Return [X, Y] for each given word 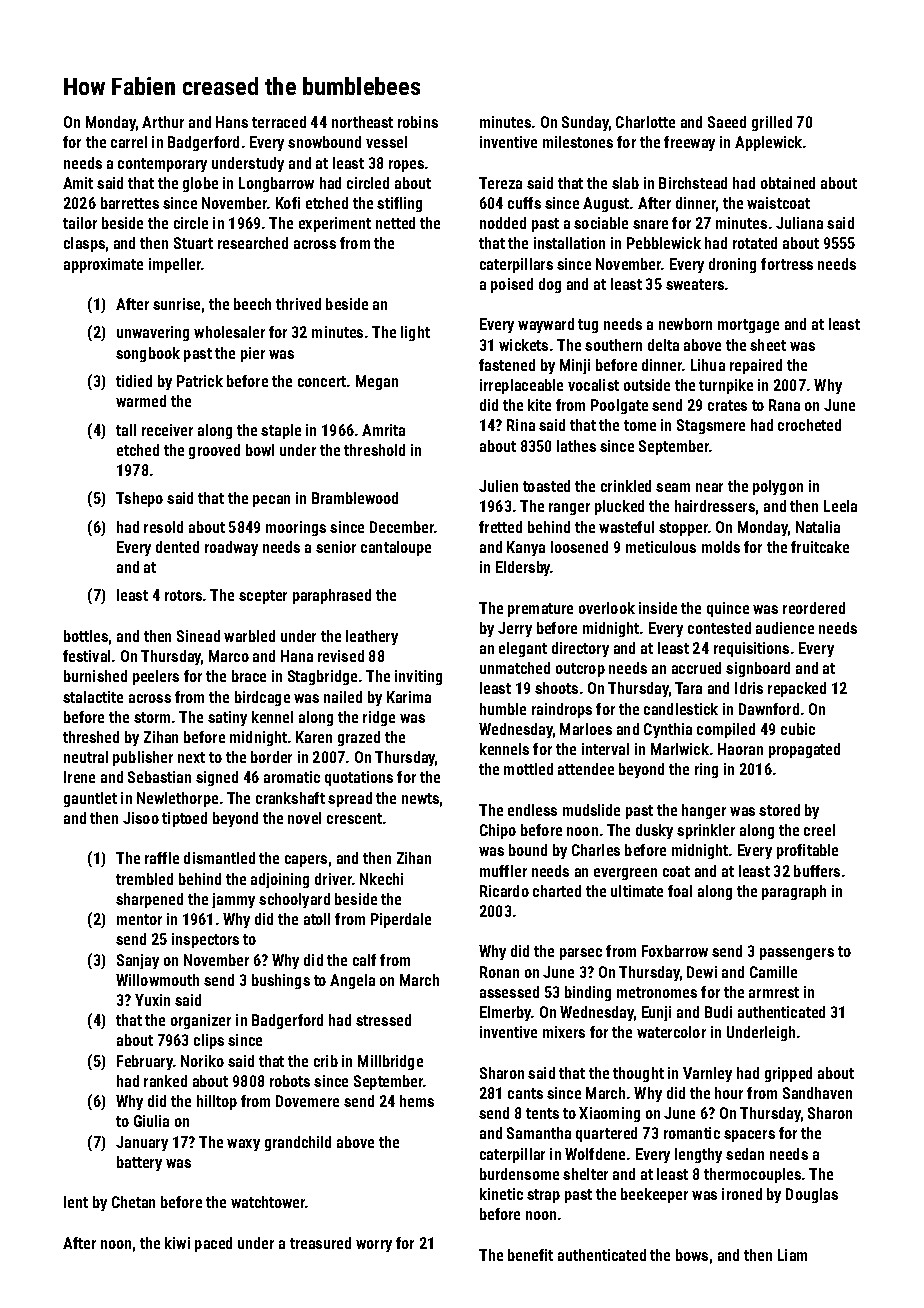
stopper [683, 529]
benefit [530, 1255]
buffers [817, 871]
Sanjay [138, 961]
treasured [320, 1243]
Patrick [200, 381]
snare [650, 224]
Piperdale [401, 920]
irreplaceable [521, 386]
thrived [298, 304]
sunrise [176, 304]
